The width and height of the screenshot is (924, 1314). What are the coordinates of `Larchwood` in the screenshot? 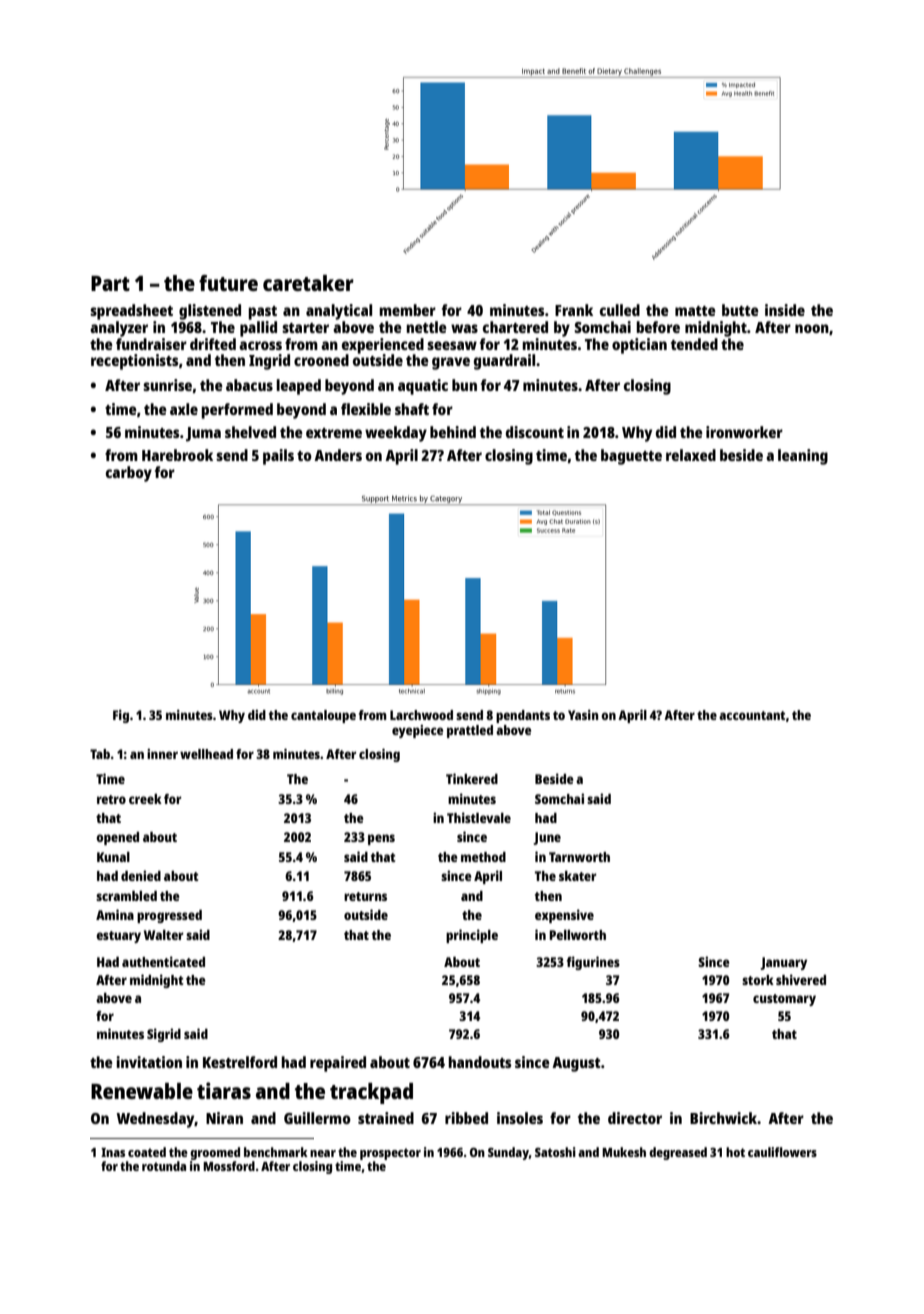 It's located at (421, 715).
